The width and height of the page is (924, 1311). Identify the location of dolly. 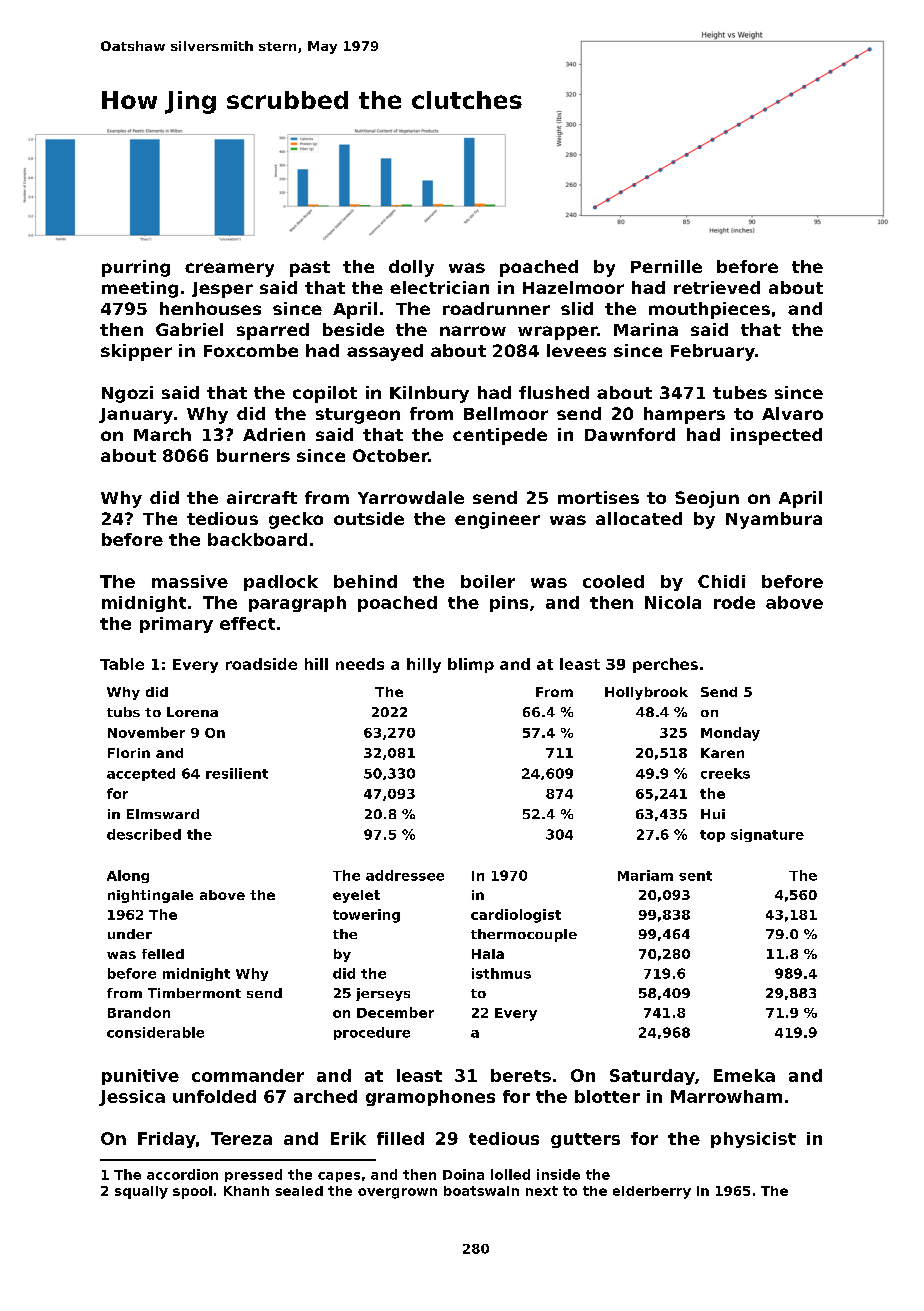
(411, 268).
